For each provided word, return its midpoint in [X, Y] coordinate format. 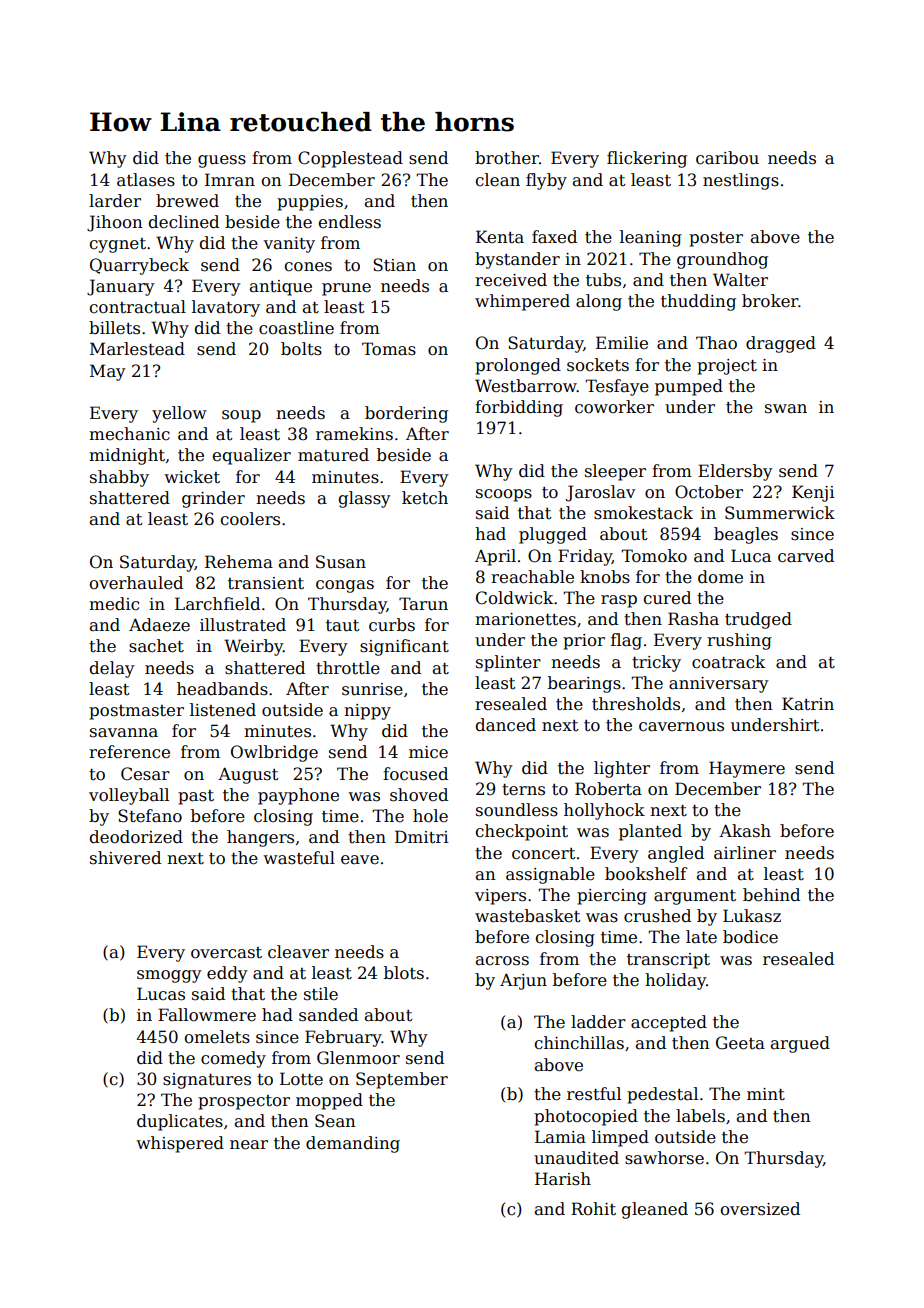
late [701, 937]
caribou [727, 158]
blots [404, 973]
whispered [180, 1144]
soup [241, 416]
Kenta [500, 237]
